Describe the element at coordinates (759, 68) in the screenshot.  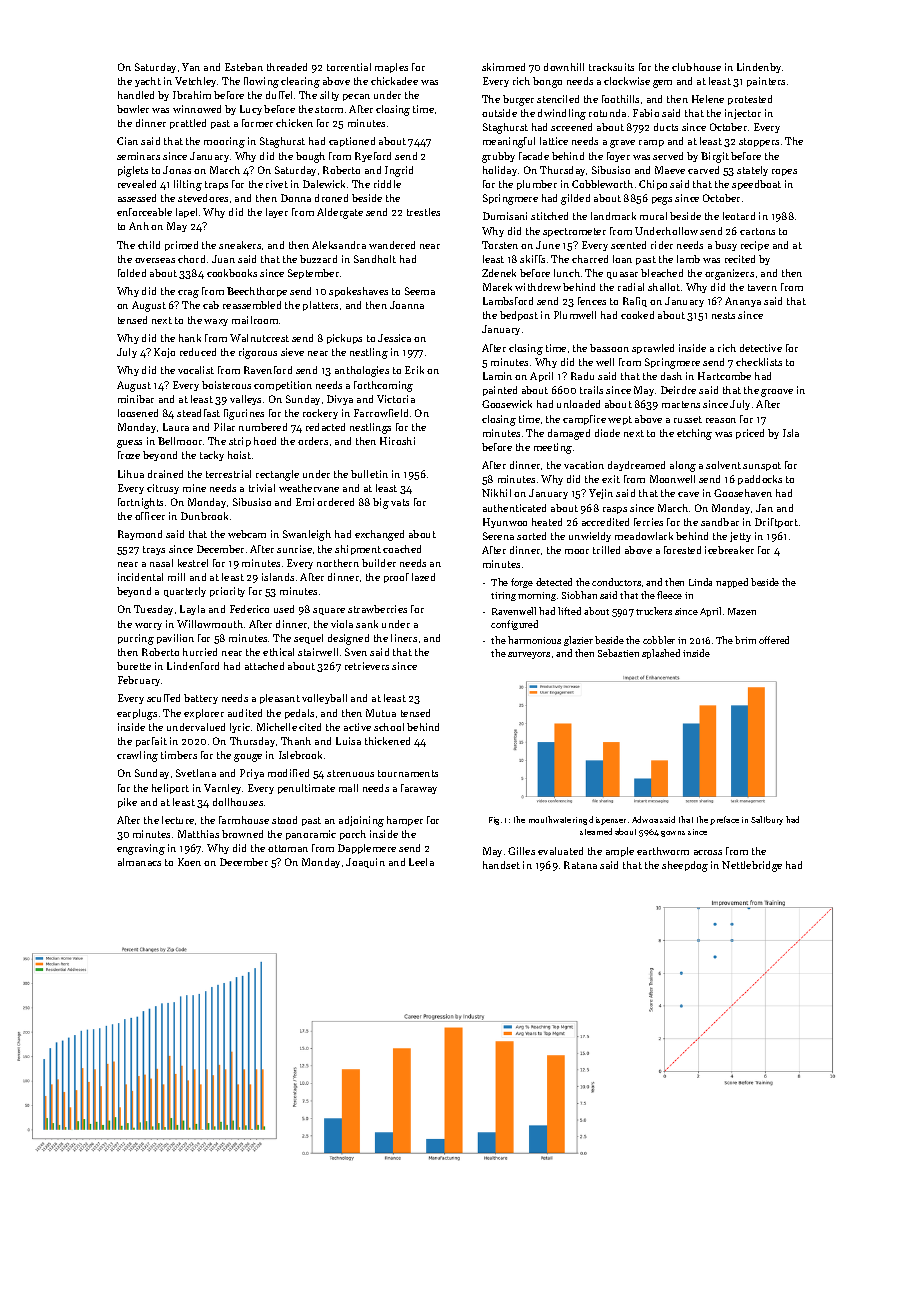
I see `Lindenby` at that location.
